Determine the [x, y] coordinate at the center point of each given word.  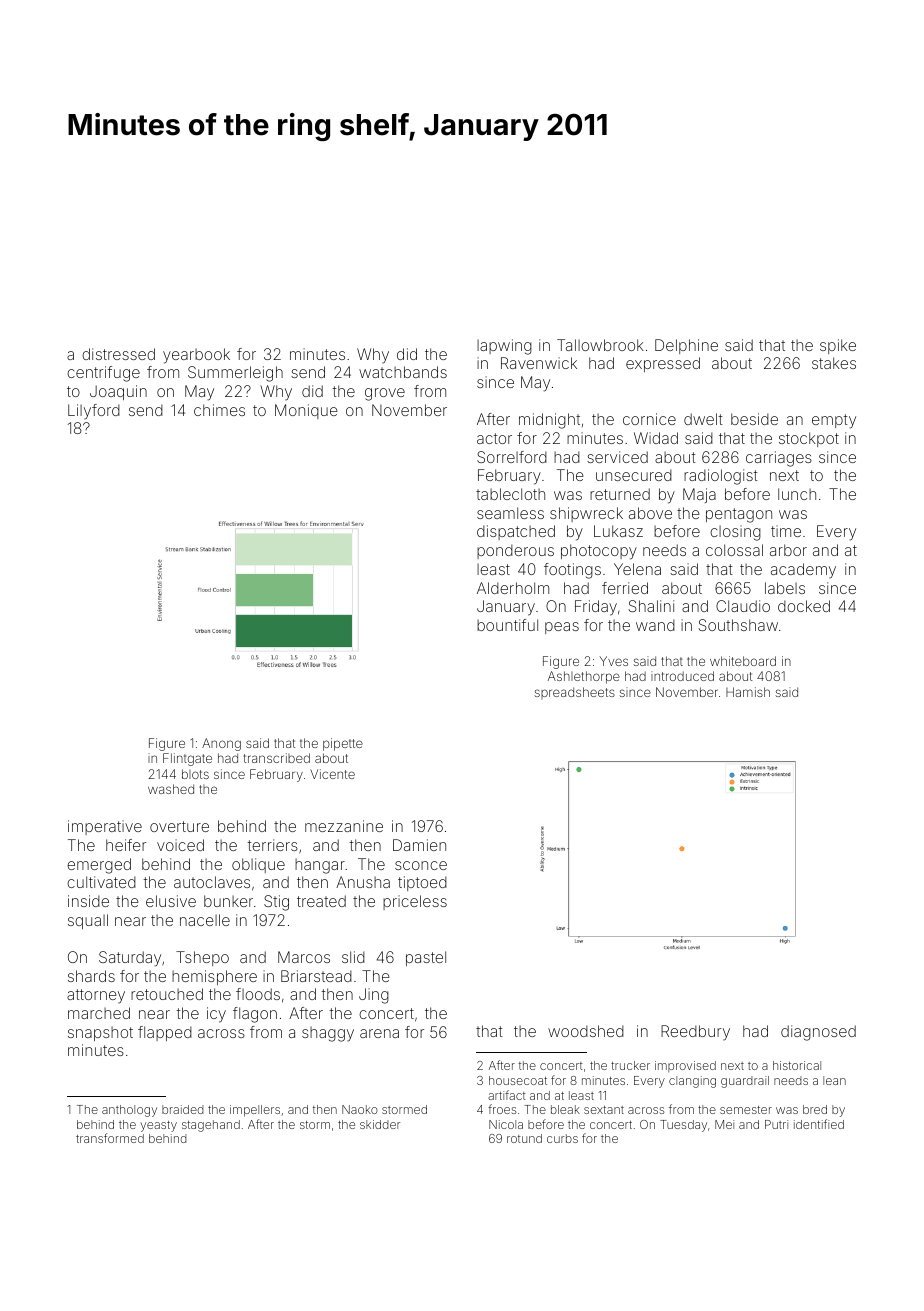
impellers [255, 1111]
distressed [118, 354]
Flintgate [187, 759]
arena [379, 1033]
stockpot [809, 439]
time [786, 531]
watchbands [403, 372]
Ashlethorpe [584, 677]
